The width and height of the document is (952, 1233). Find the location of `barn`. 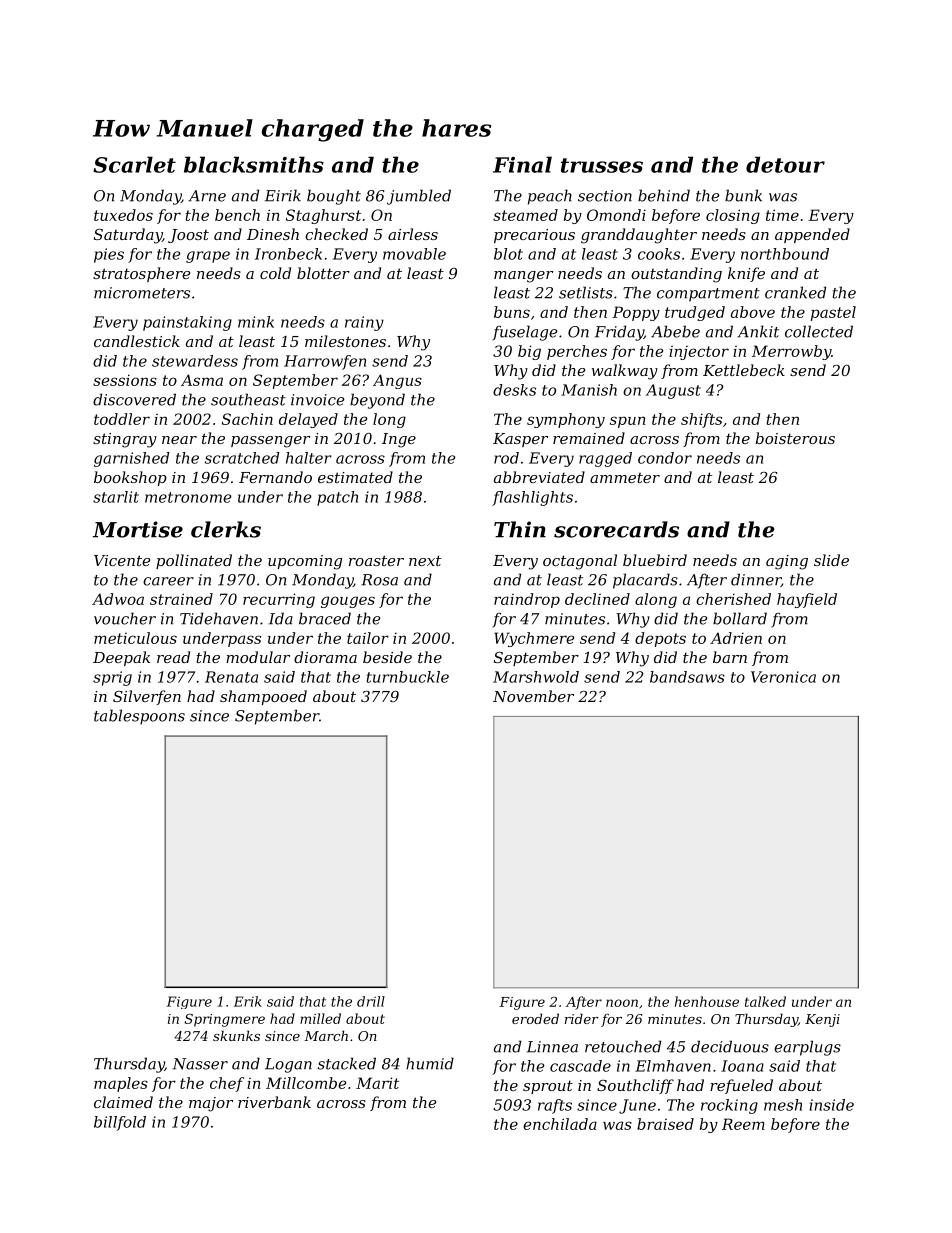

barn is located at coordinates (730, 657).
